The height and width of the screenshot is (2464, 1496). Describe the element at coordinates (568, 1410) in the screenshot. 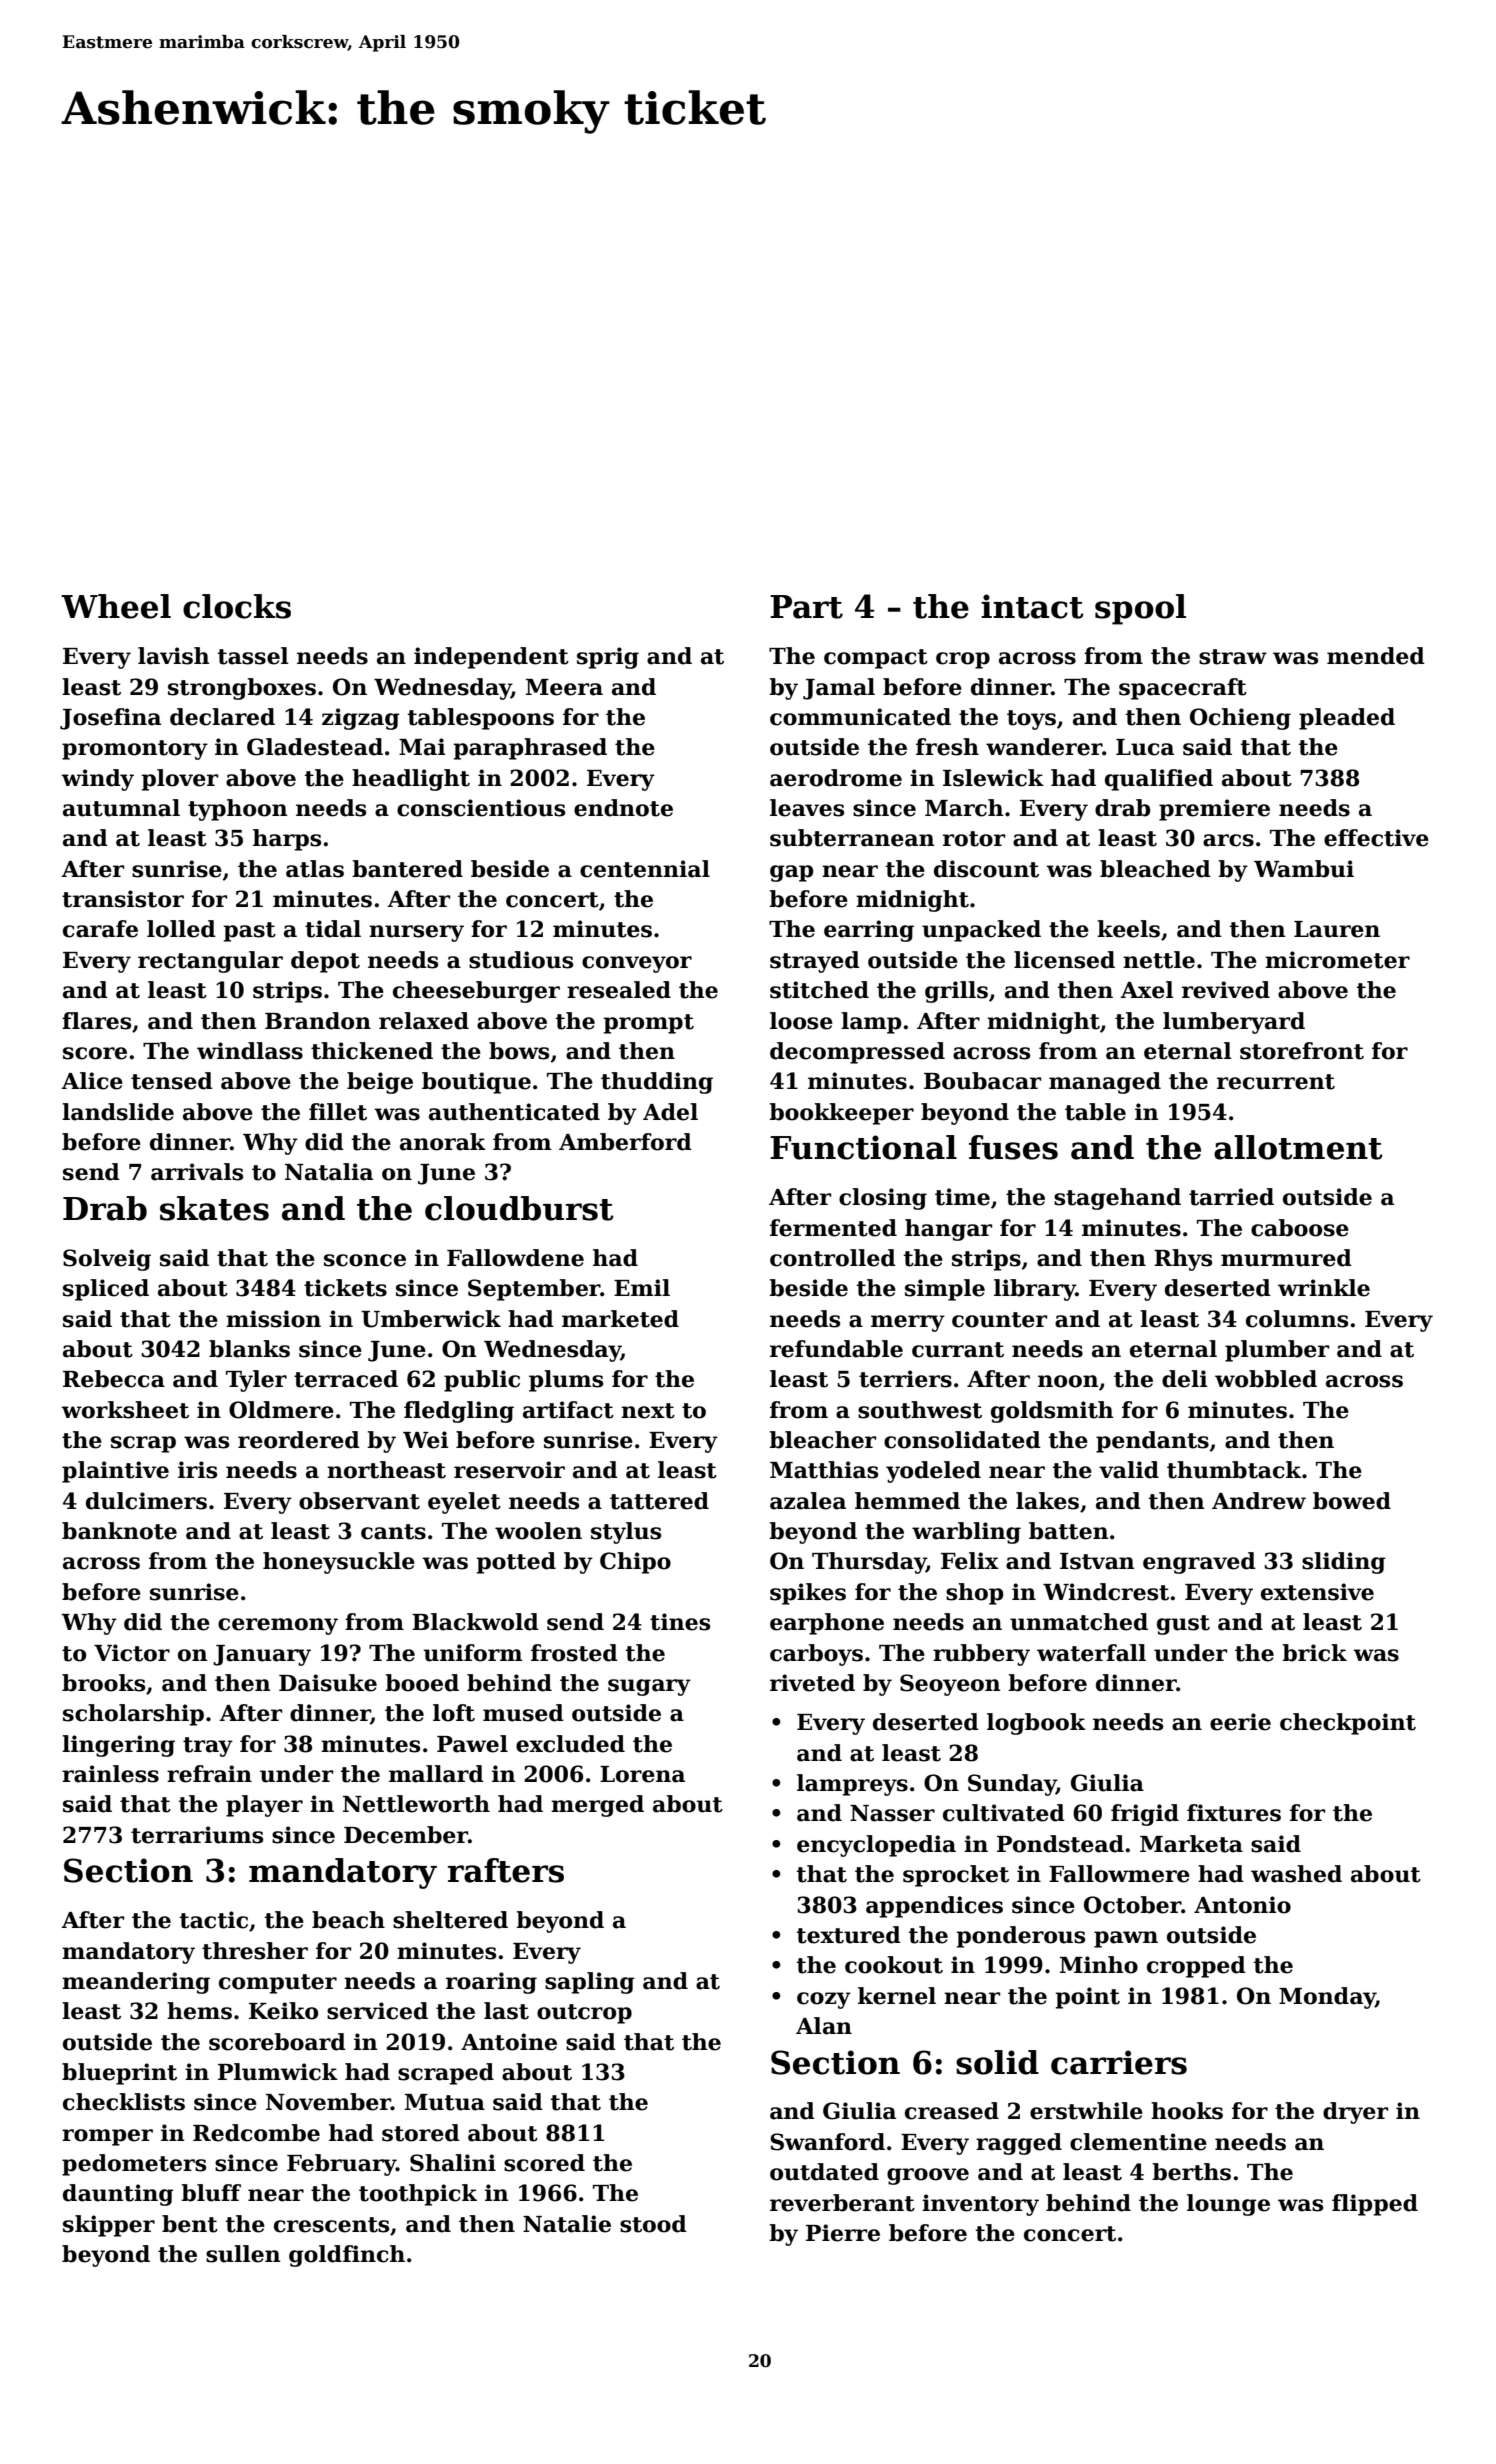

I see `artifact` at that location.
